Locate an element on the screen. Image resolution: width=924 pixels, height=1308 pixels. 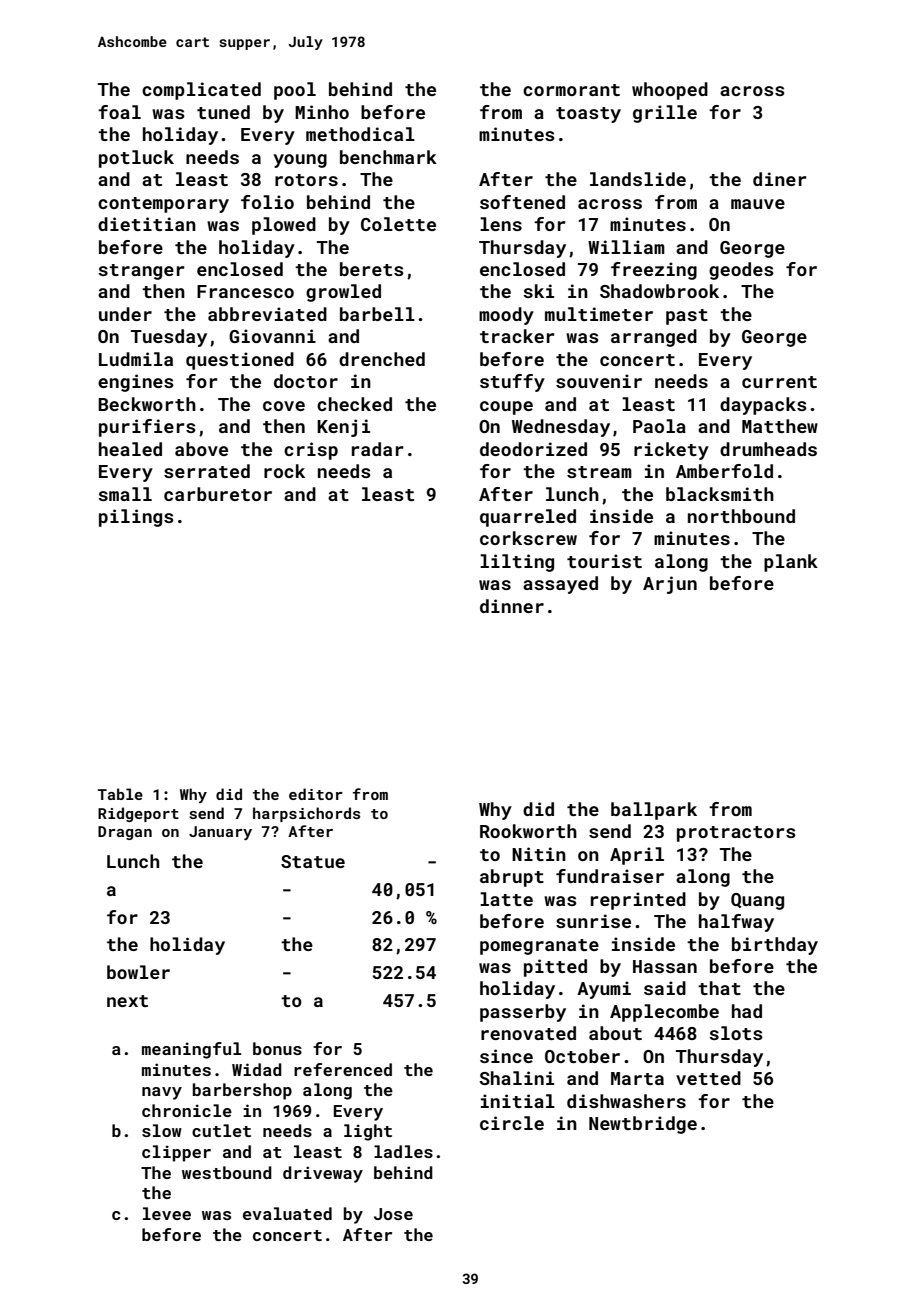
dinner is located at coordinates (512, 606).
